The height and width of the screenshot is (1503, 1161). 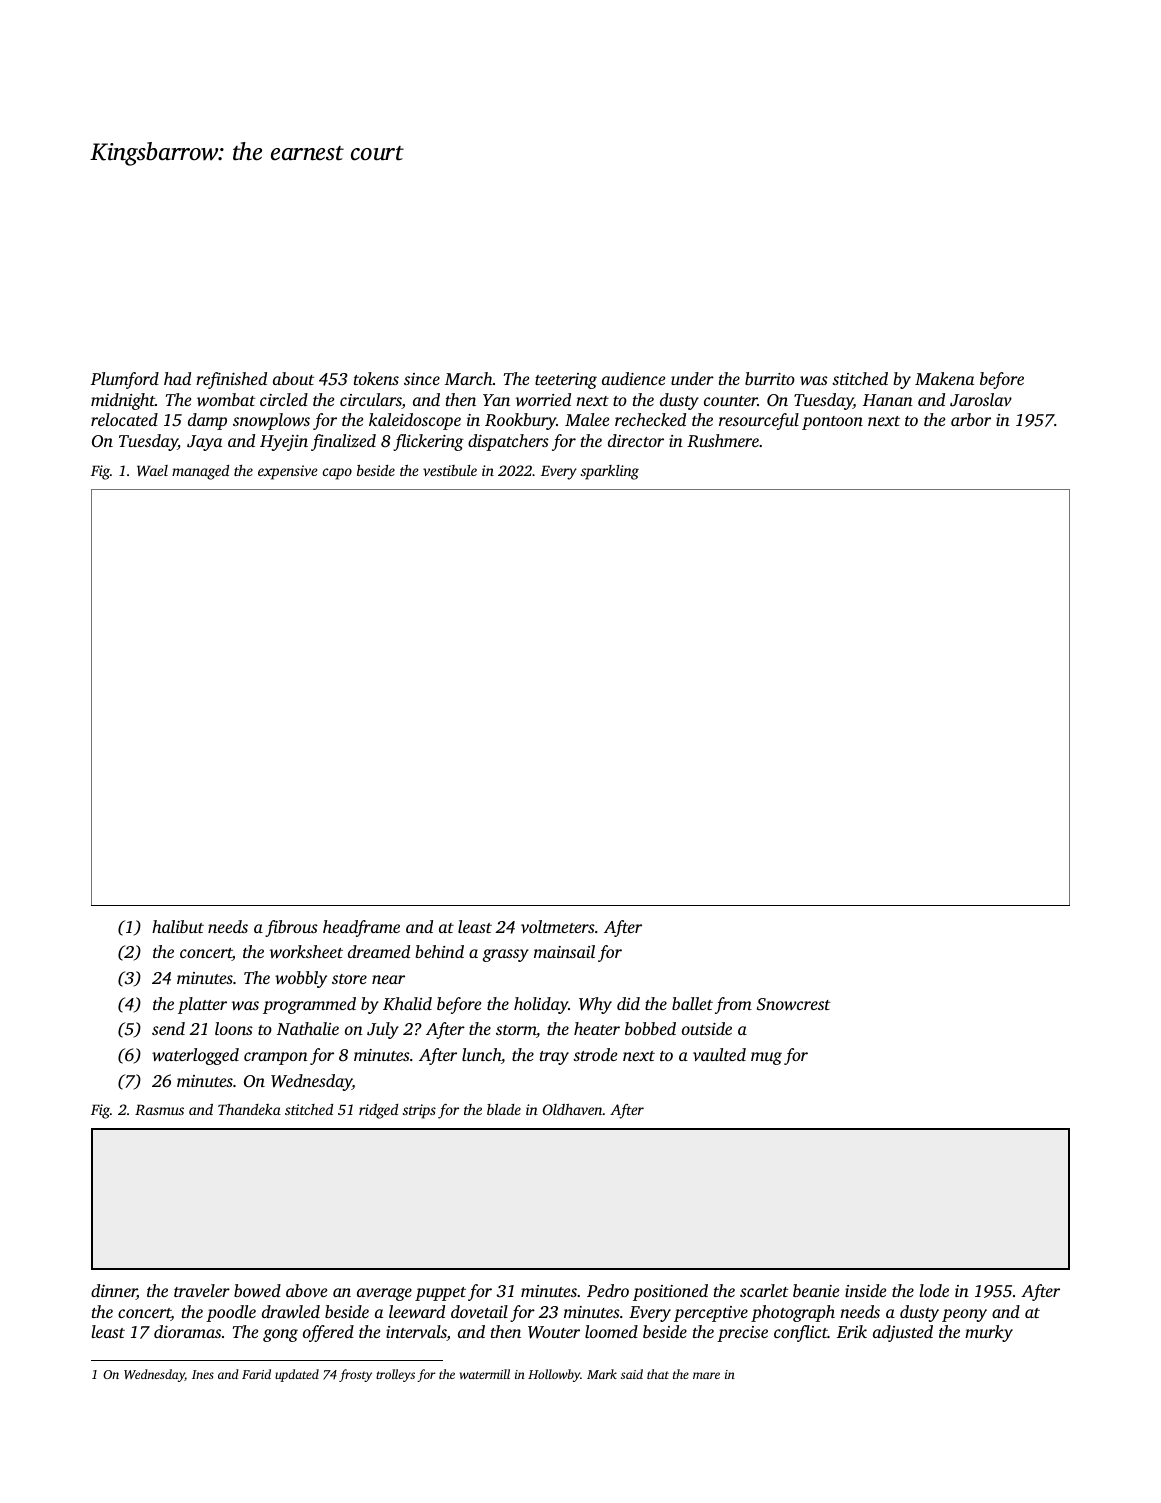 What do you see at coordinates (944, 378) in the screenshot?
I see `Makena` at bounding box center [944, 378].
